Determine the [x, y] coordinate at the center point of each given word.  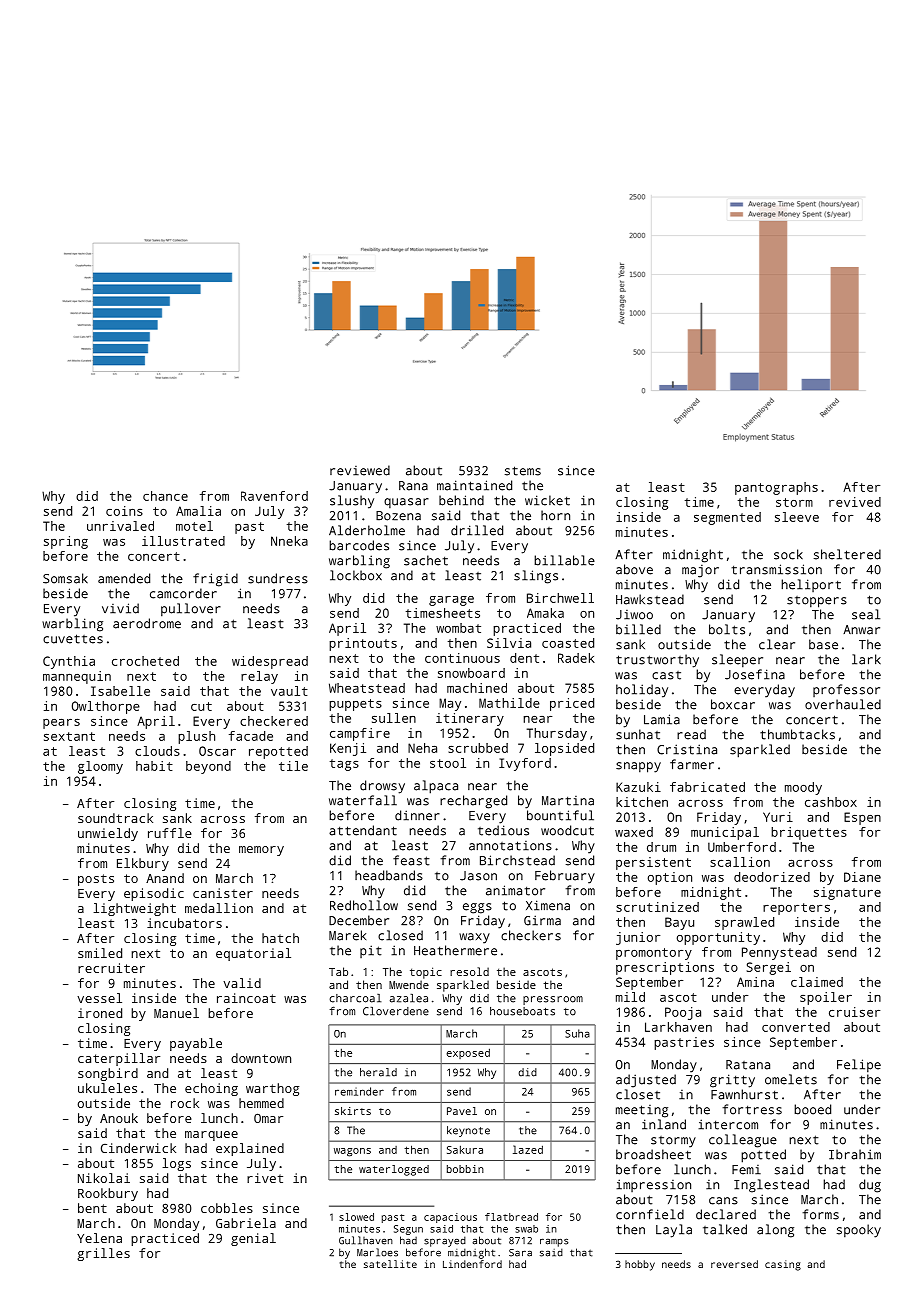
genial [253, 1239]
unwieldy [108, 834]
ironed [100, 1013]
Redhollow [364, 905]
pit [371, 951]
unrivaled [120, 526]
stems [523, 471]
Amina [755, 982]
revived [855, 502]
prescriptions [665, 968]
